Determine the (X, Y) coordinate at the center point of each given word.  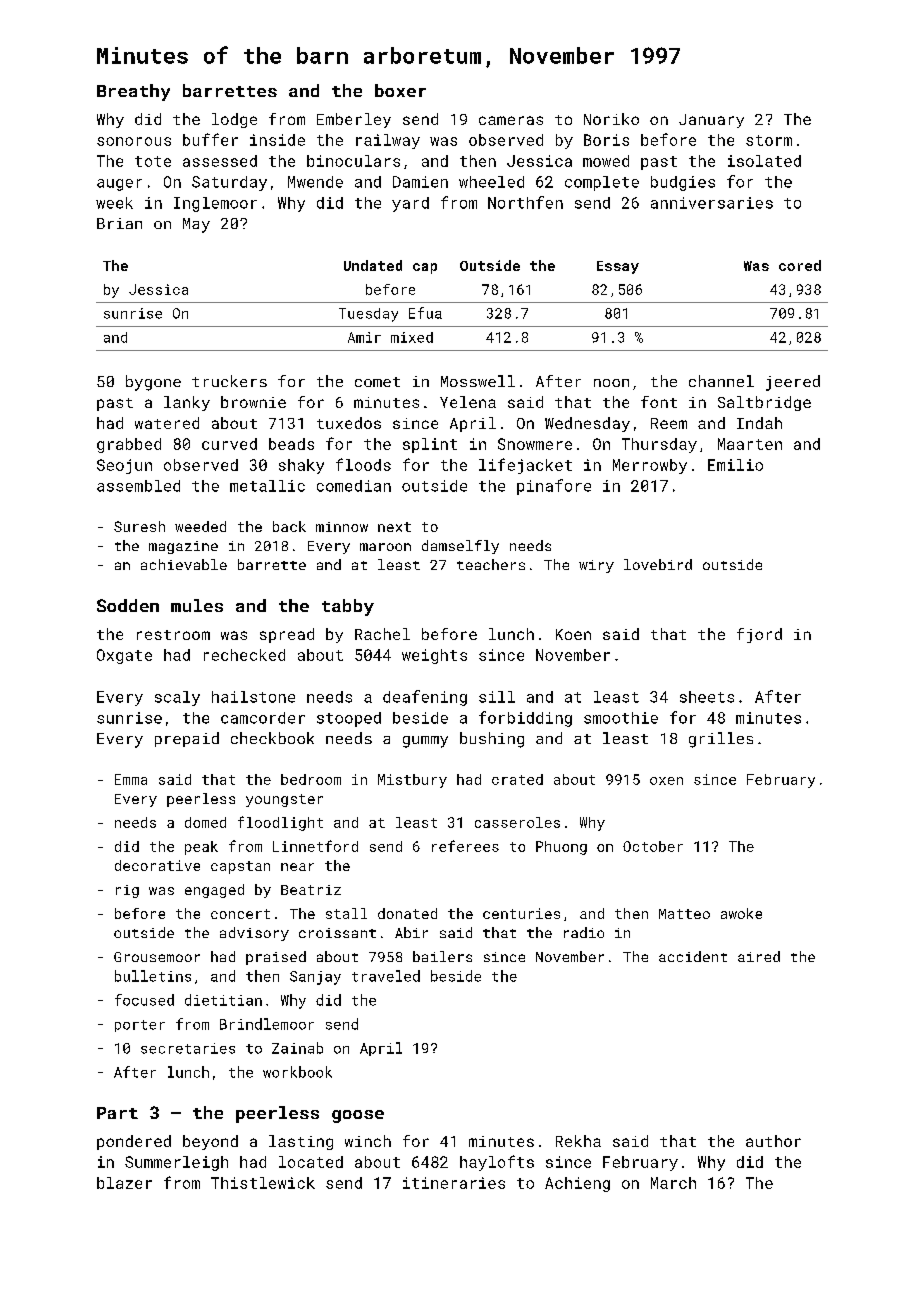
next (394, 527)
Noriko (611, 119)
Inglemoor (215, 204)
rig (127, 891)
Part (117, 1113)
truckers (229, 381)
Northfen (525, 202)
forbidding (525, 719)
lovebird (658, 564)
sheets (707, 697)
